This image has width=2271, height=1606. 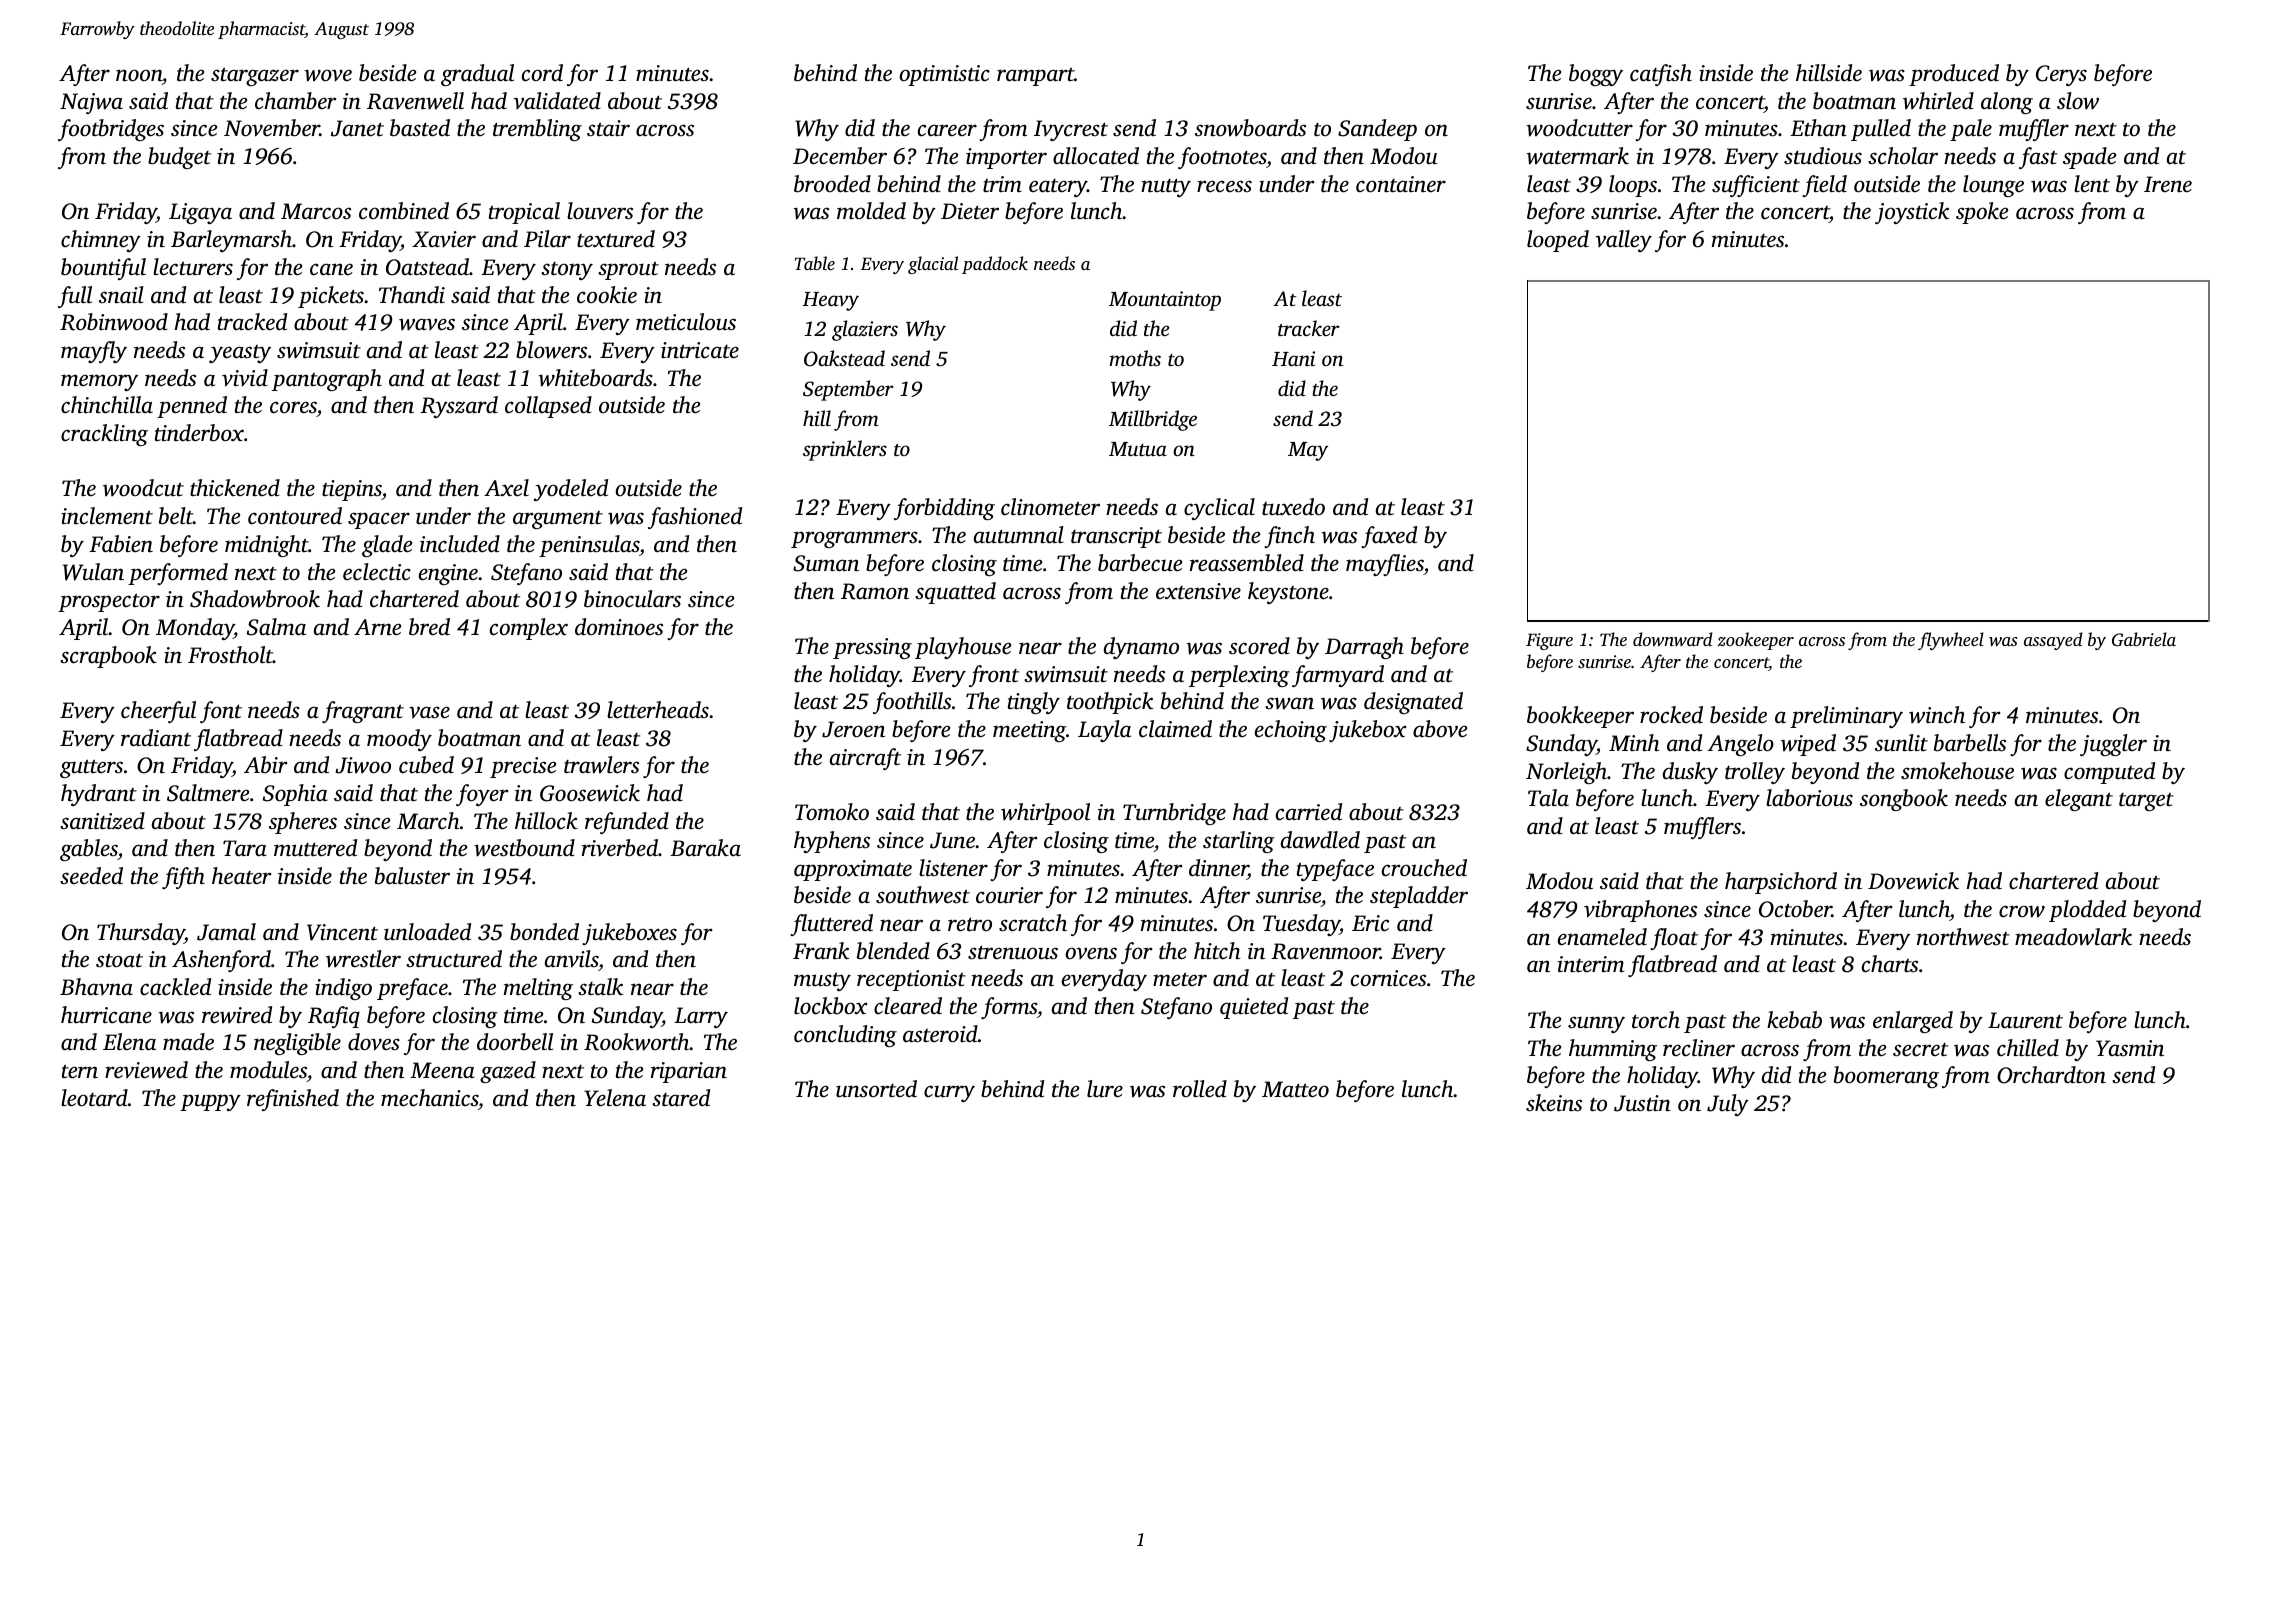 I want to click on noon, so click(x=139, y=75).
